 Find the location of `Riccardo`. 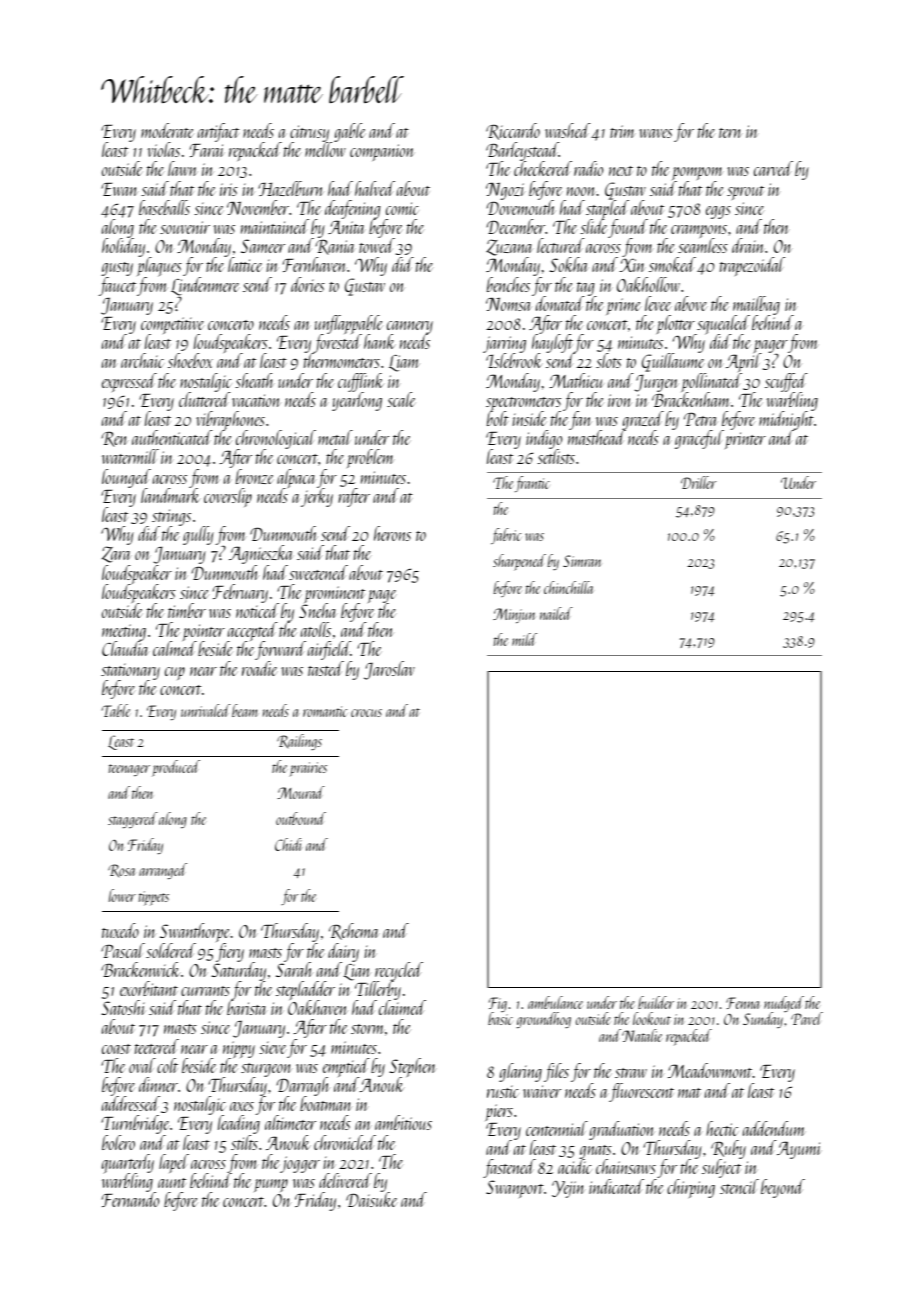

Riccardo is located at coordinates (513, 131).
